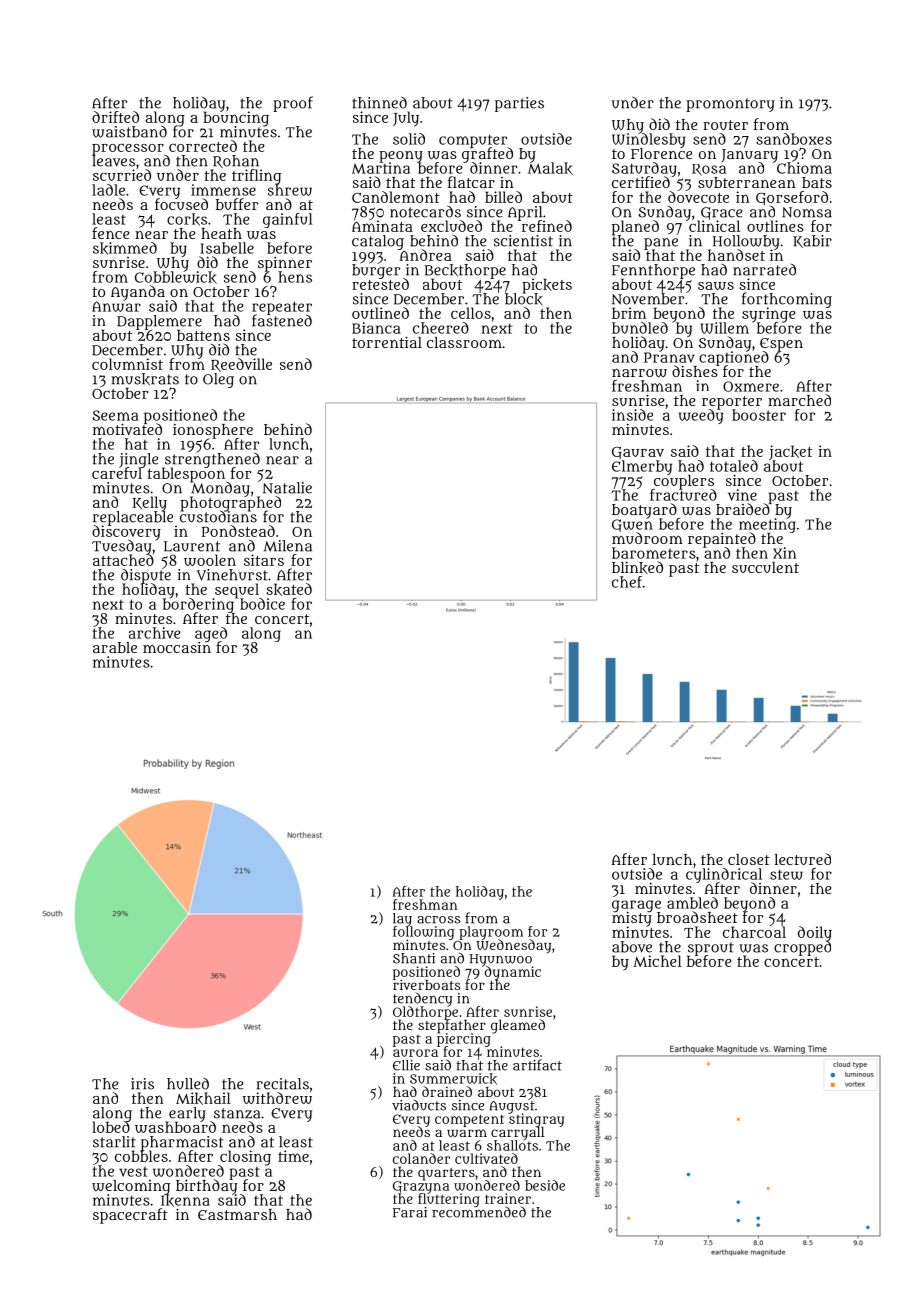 The image size is (924, 1308). Describe the element at coordinates (289, 589) in the document. I see `skated` at that location.
